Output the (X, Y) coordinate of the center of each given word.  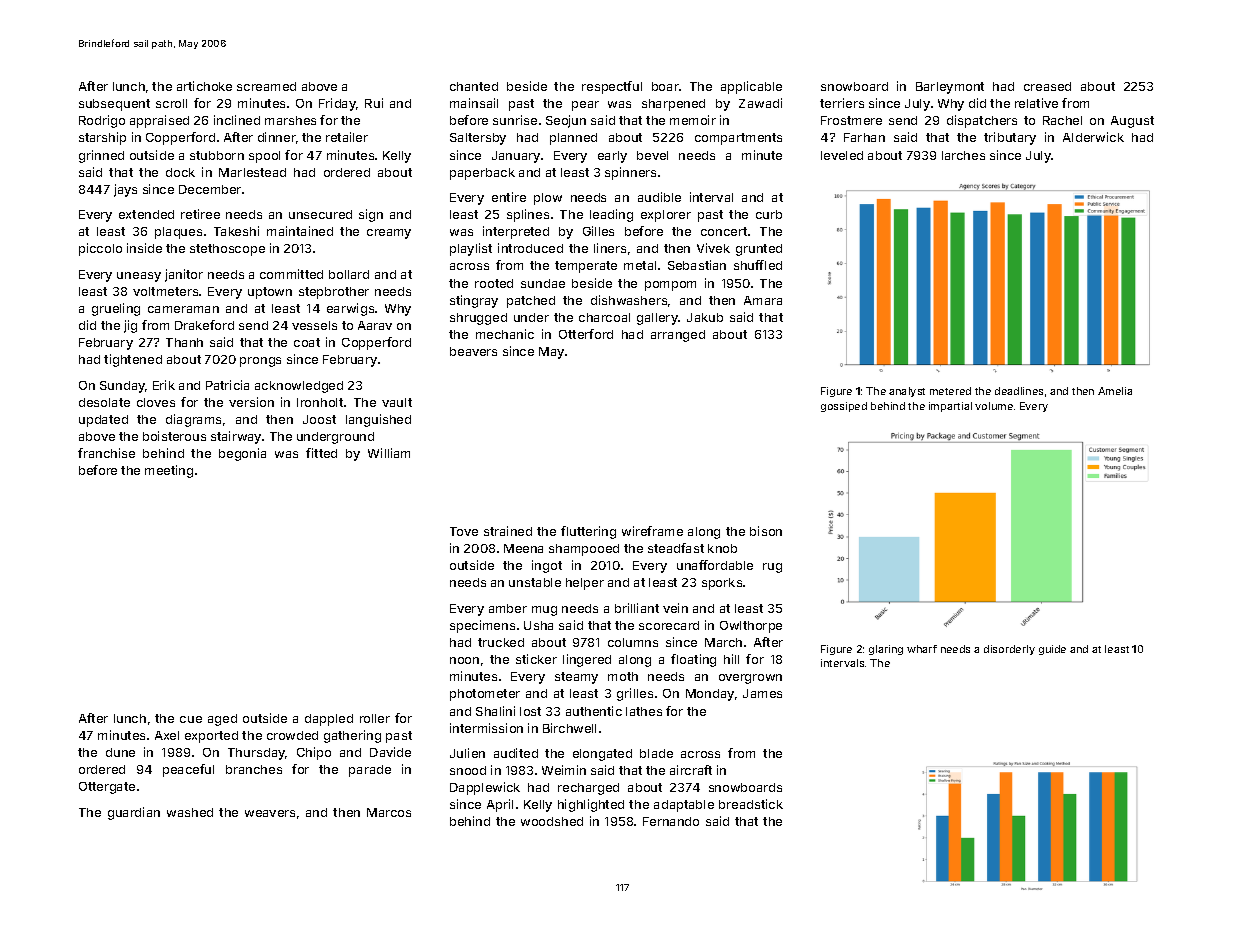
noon (464, 660)
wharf (922, 649)
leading (611, 215)
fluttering (588, 532)
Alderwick (1093, 137)
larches (963, 155)
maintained (300, 231)
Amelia (1115, 391)
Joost (319, 419)
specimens (482, 626)
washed (190, 812)
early (612, 157)
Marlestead (252, 172)
